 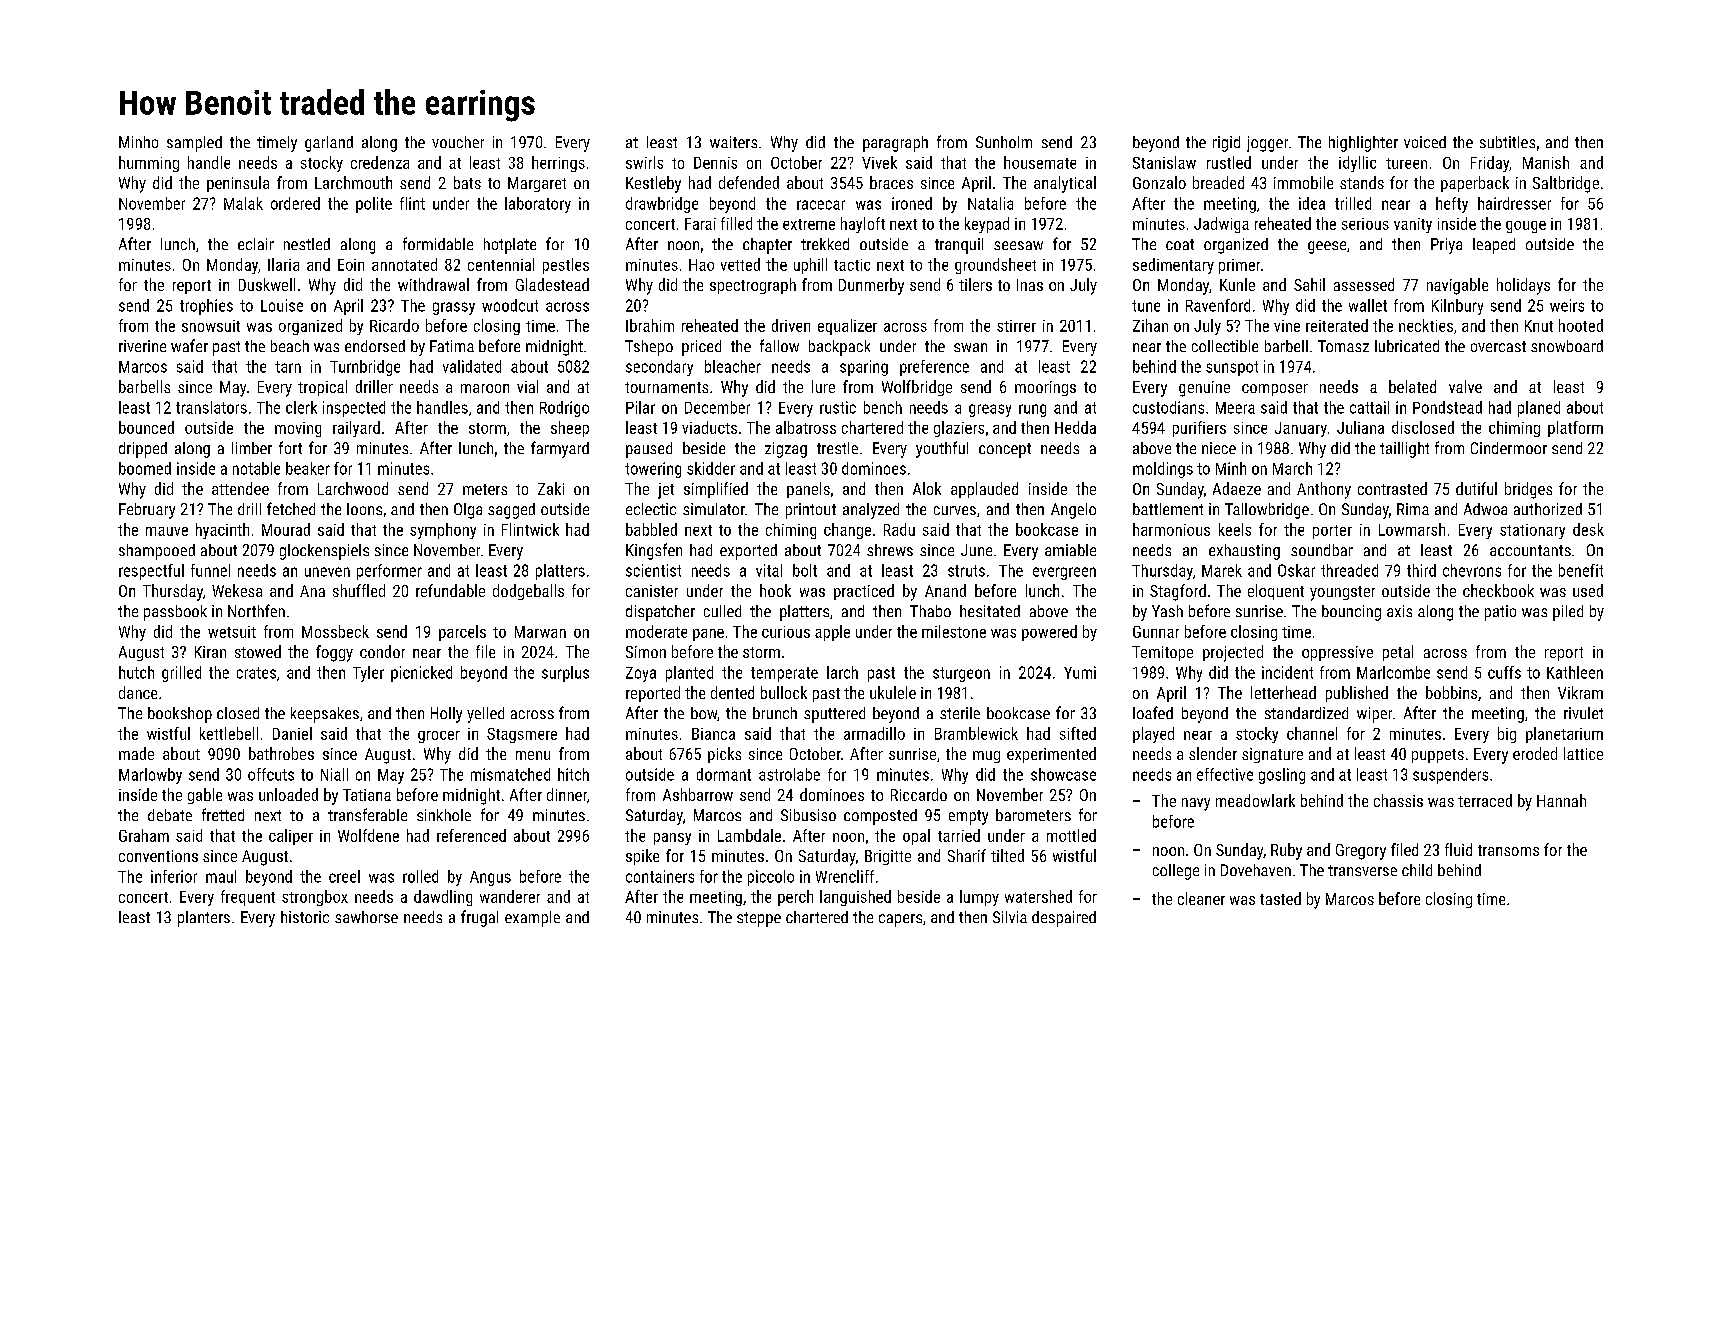 I want to click on practiced, so click(x=864, y=592).
